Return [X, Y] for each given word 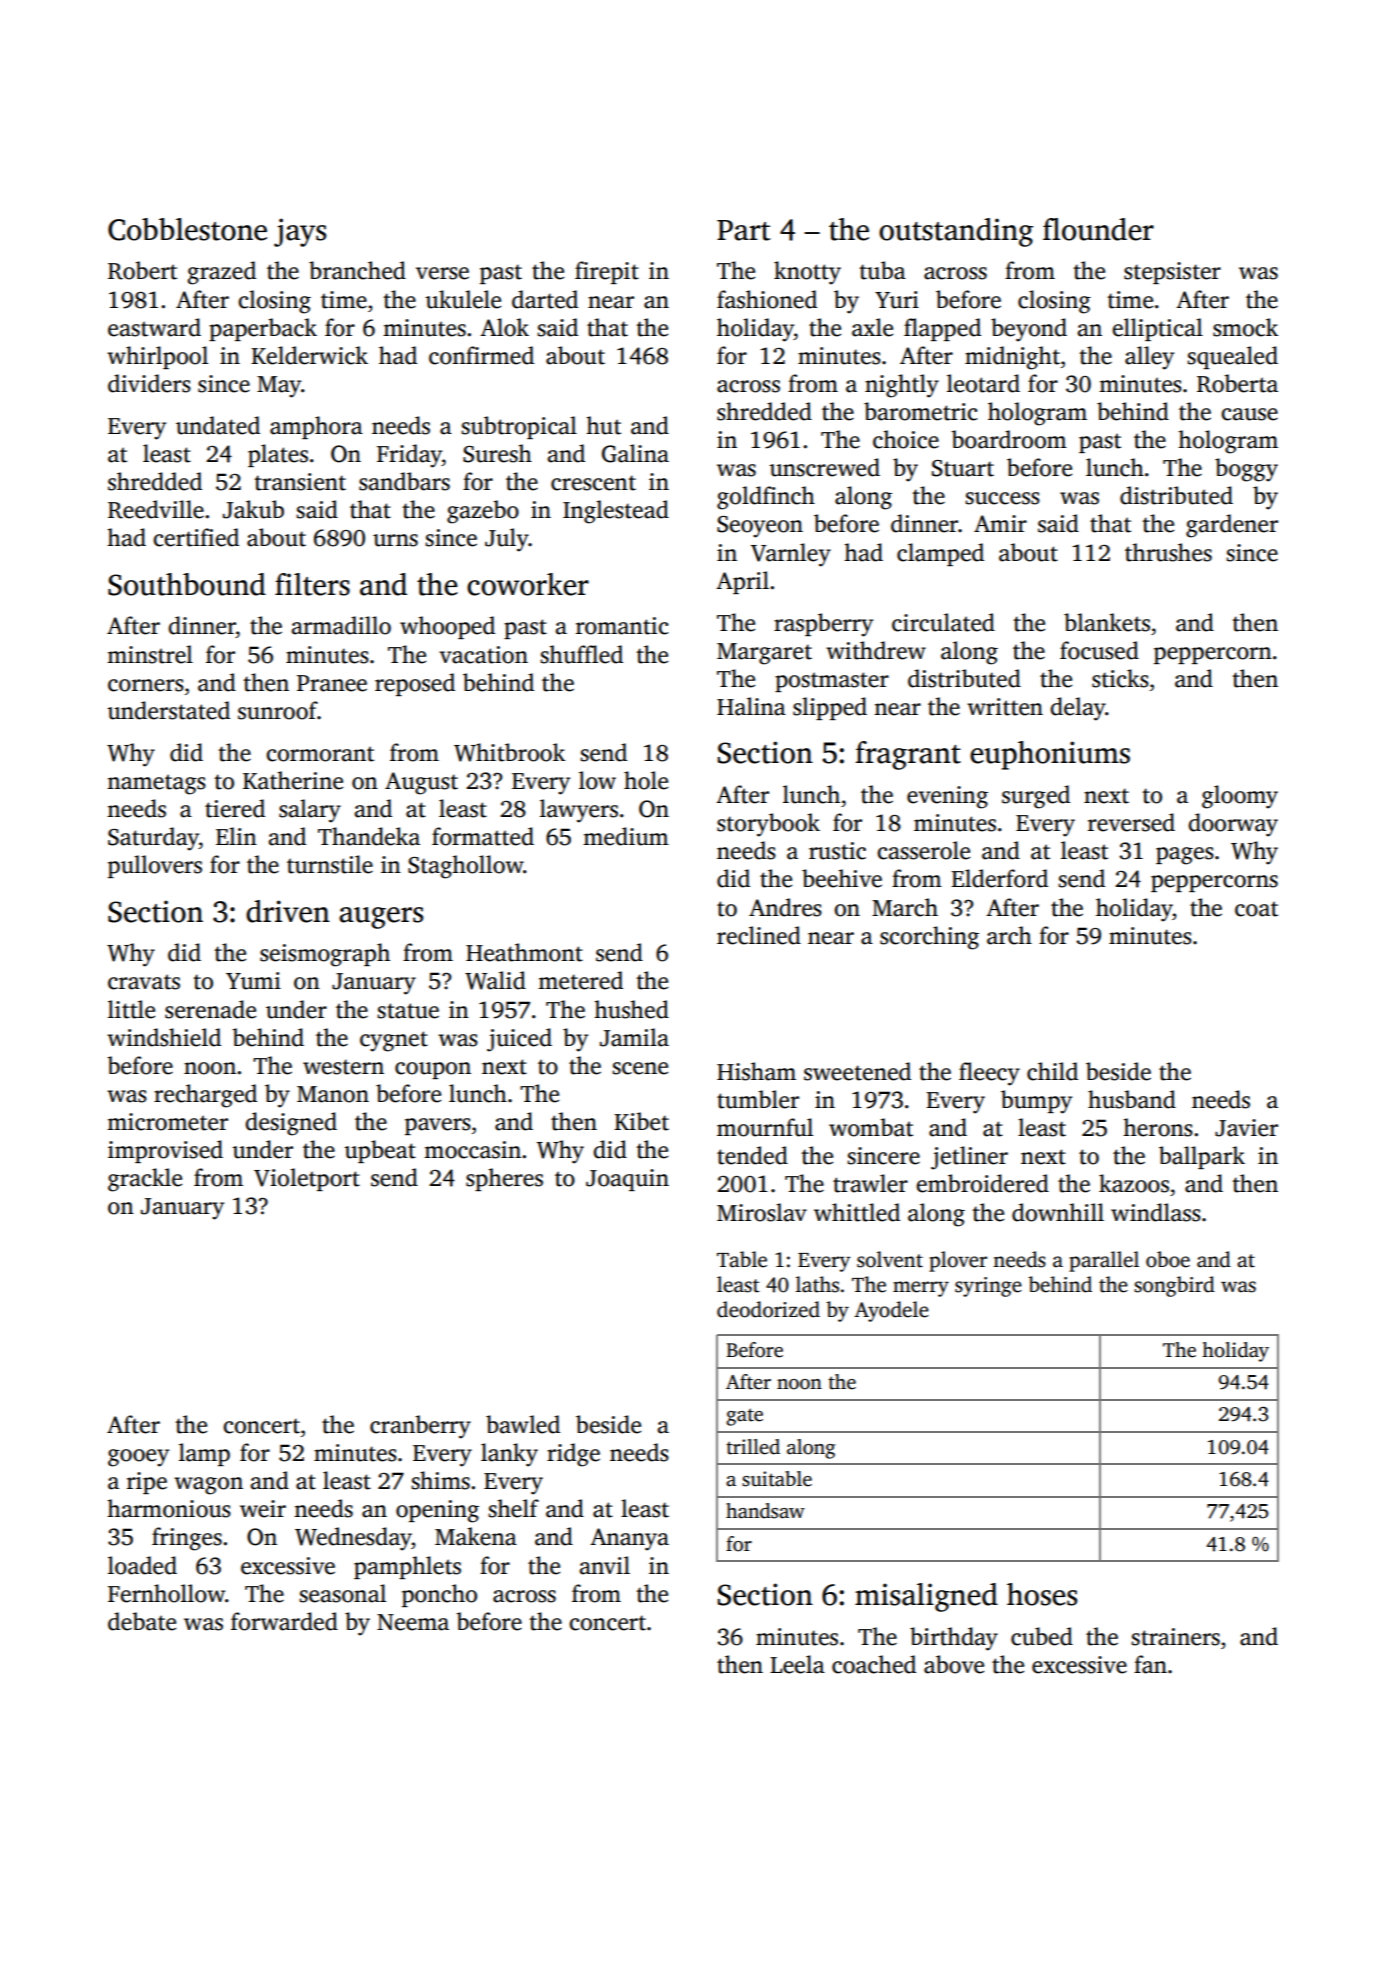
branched [357, 270]
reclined [759, 935]
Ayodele [891, 1311]
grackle [145, 1180]
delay [1078, 709]
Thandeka [369, 836]
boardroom [1009, 439]
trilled [753, 1447]
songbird [1174, 1286]
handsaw [765, 1511]
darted [545, 299]
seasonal [342, 1593]
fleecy [989, 1074]
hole [646, 780]
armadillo [341, 625]
